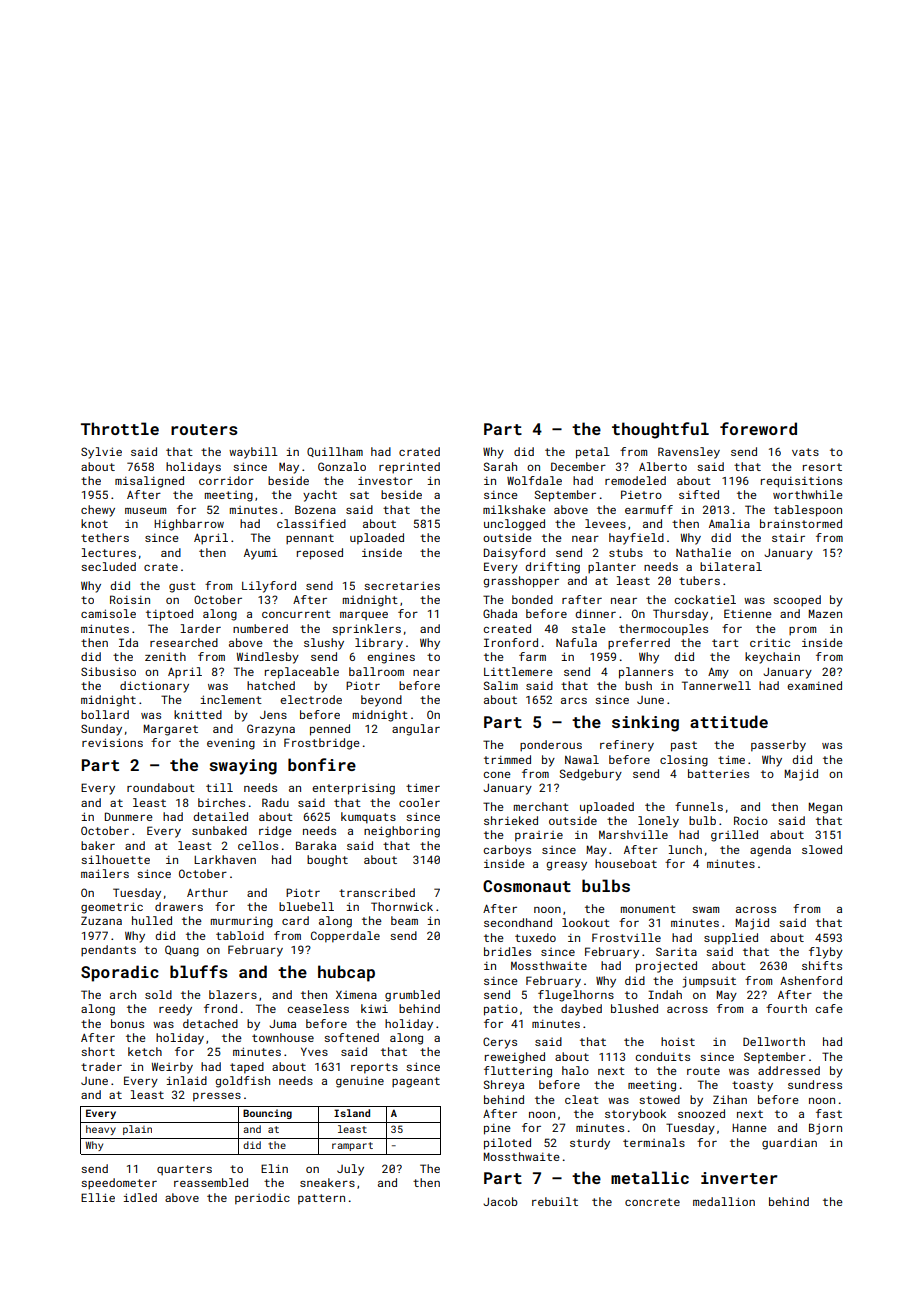 This screenshot has height=1308, width=924. Describe the element at coordinates (350, 1170) in the screenshot. I see `July` at that location.
